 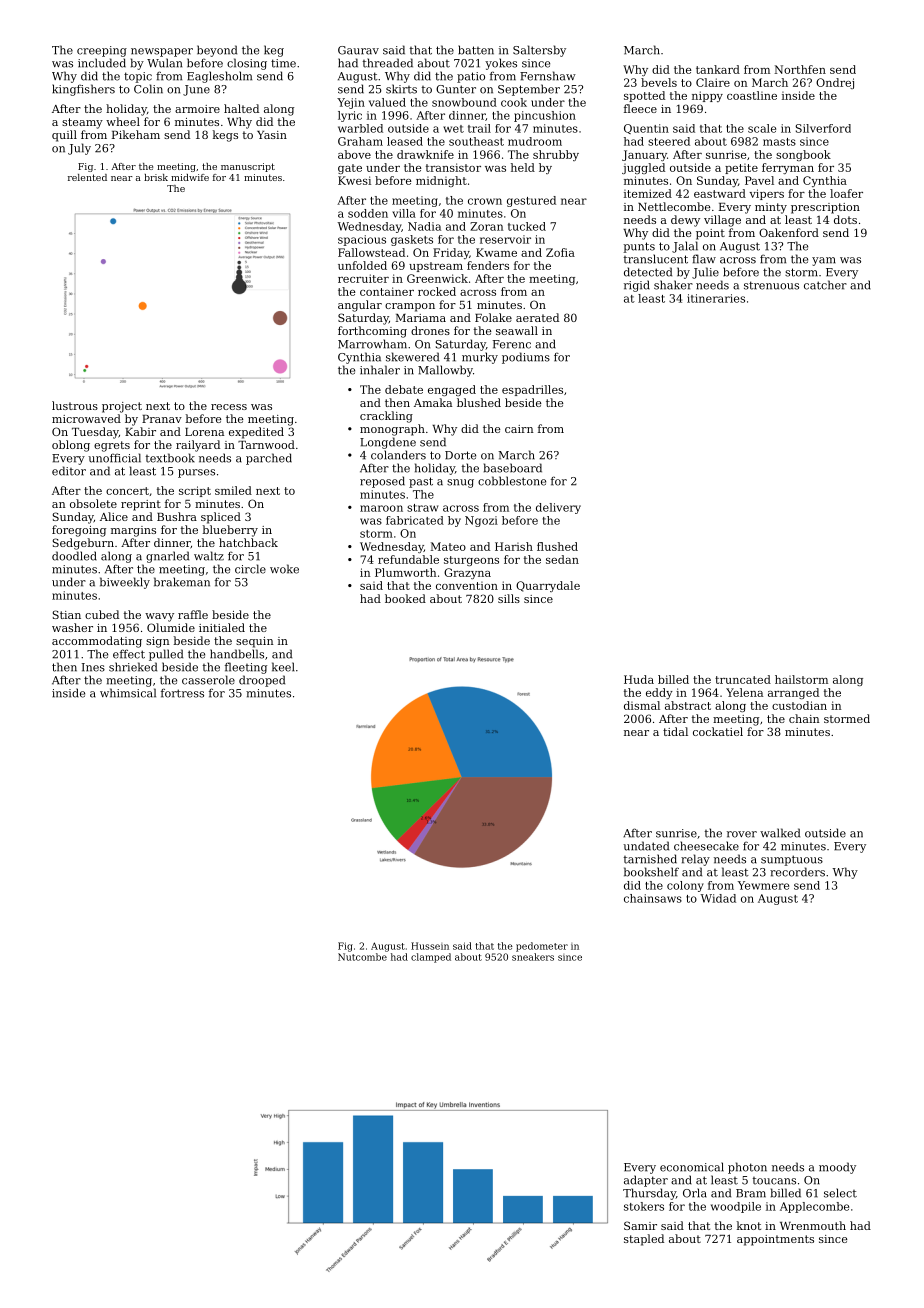 I want to click on hatchback, so click(x=248, y=542).
